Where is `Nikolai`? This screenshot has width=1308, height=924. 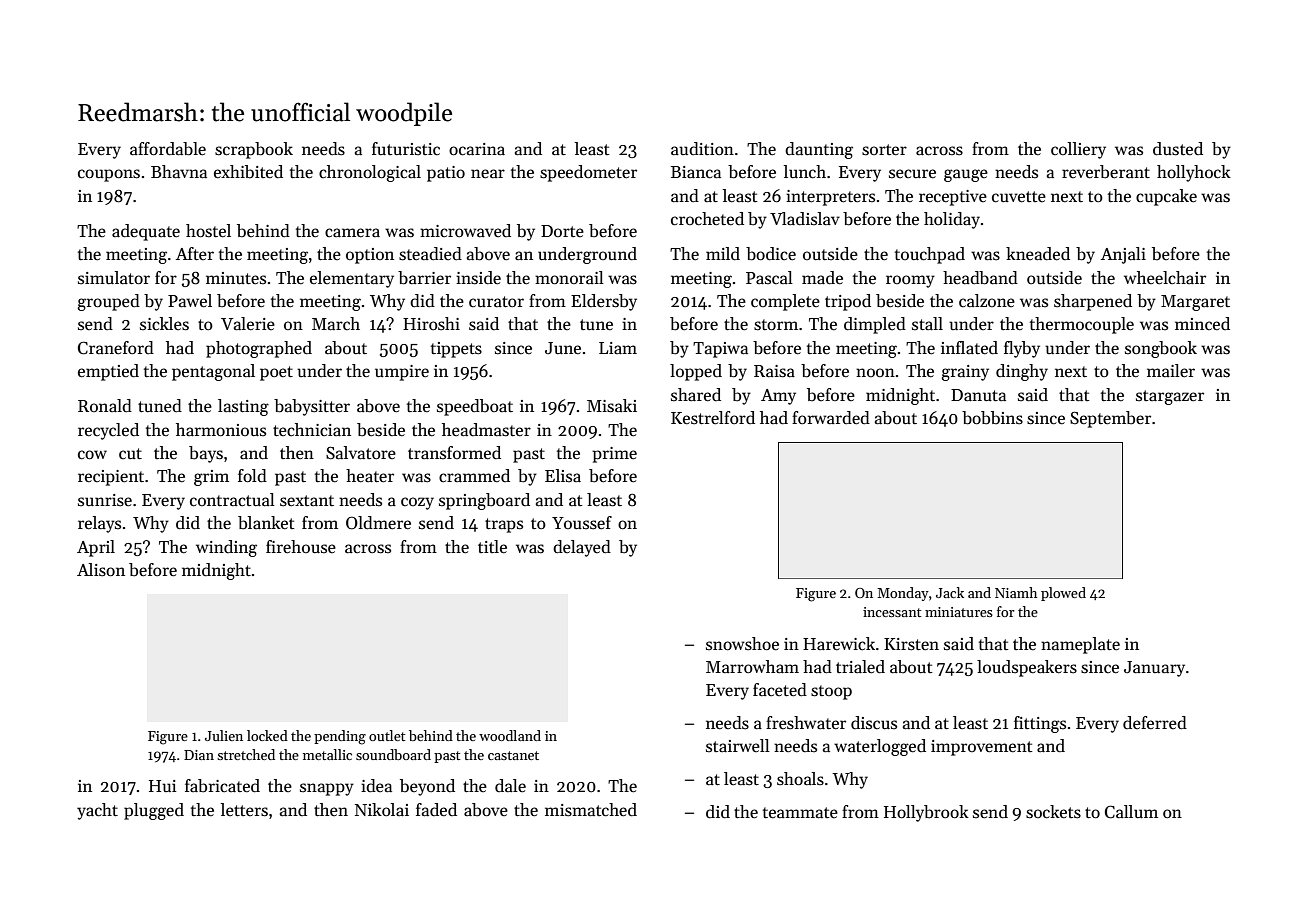 Nikolai is located at coordinates (382, 809).
